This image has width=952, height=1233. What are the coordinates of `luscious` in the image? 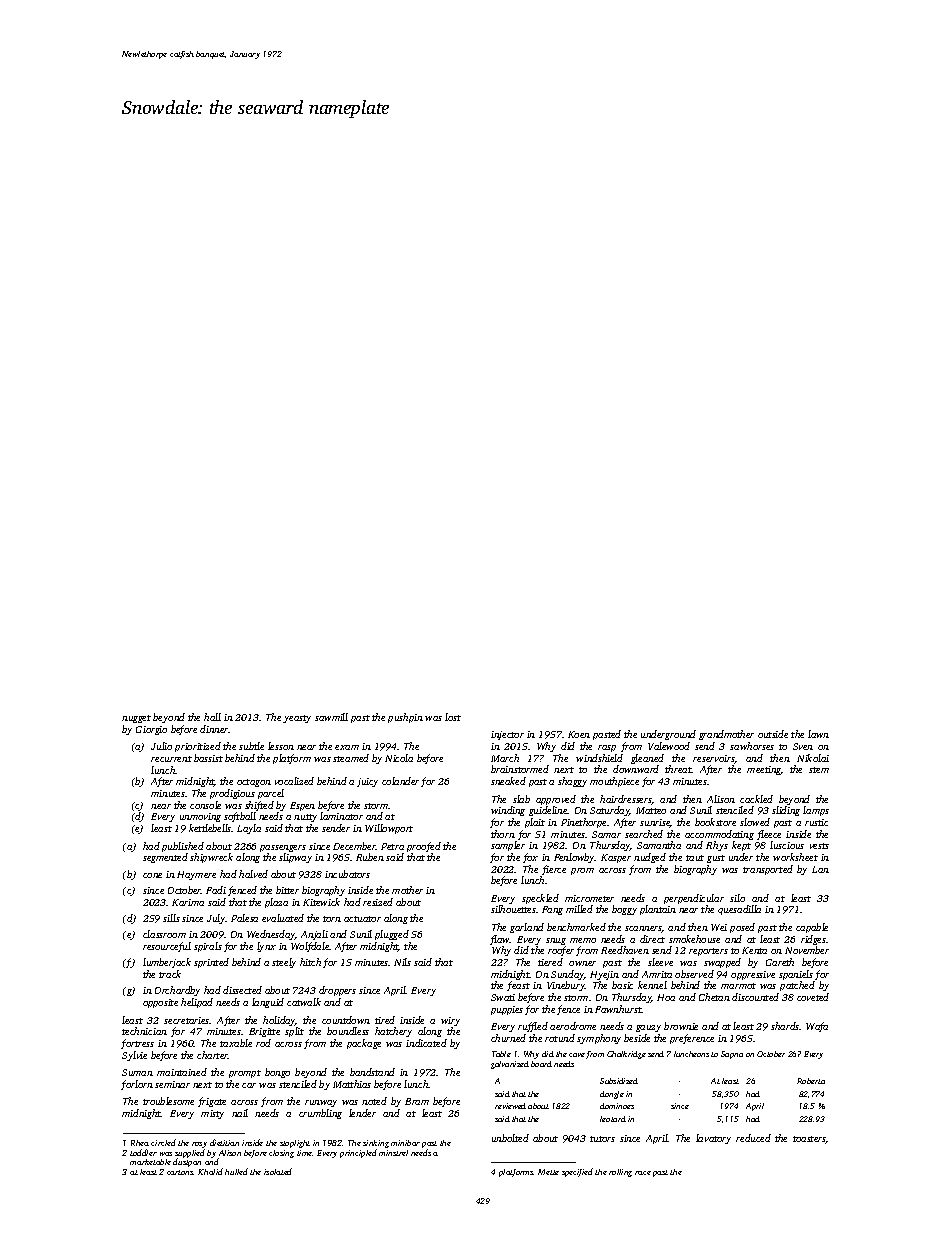 It's located at (787, 845).
